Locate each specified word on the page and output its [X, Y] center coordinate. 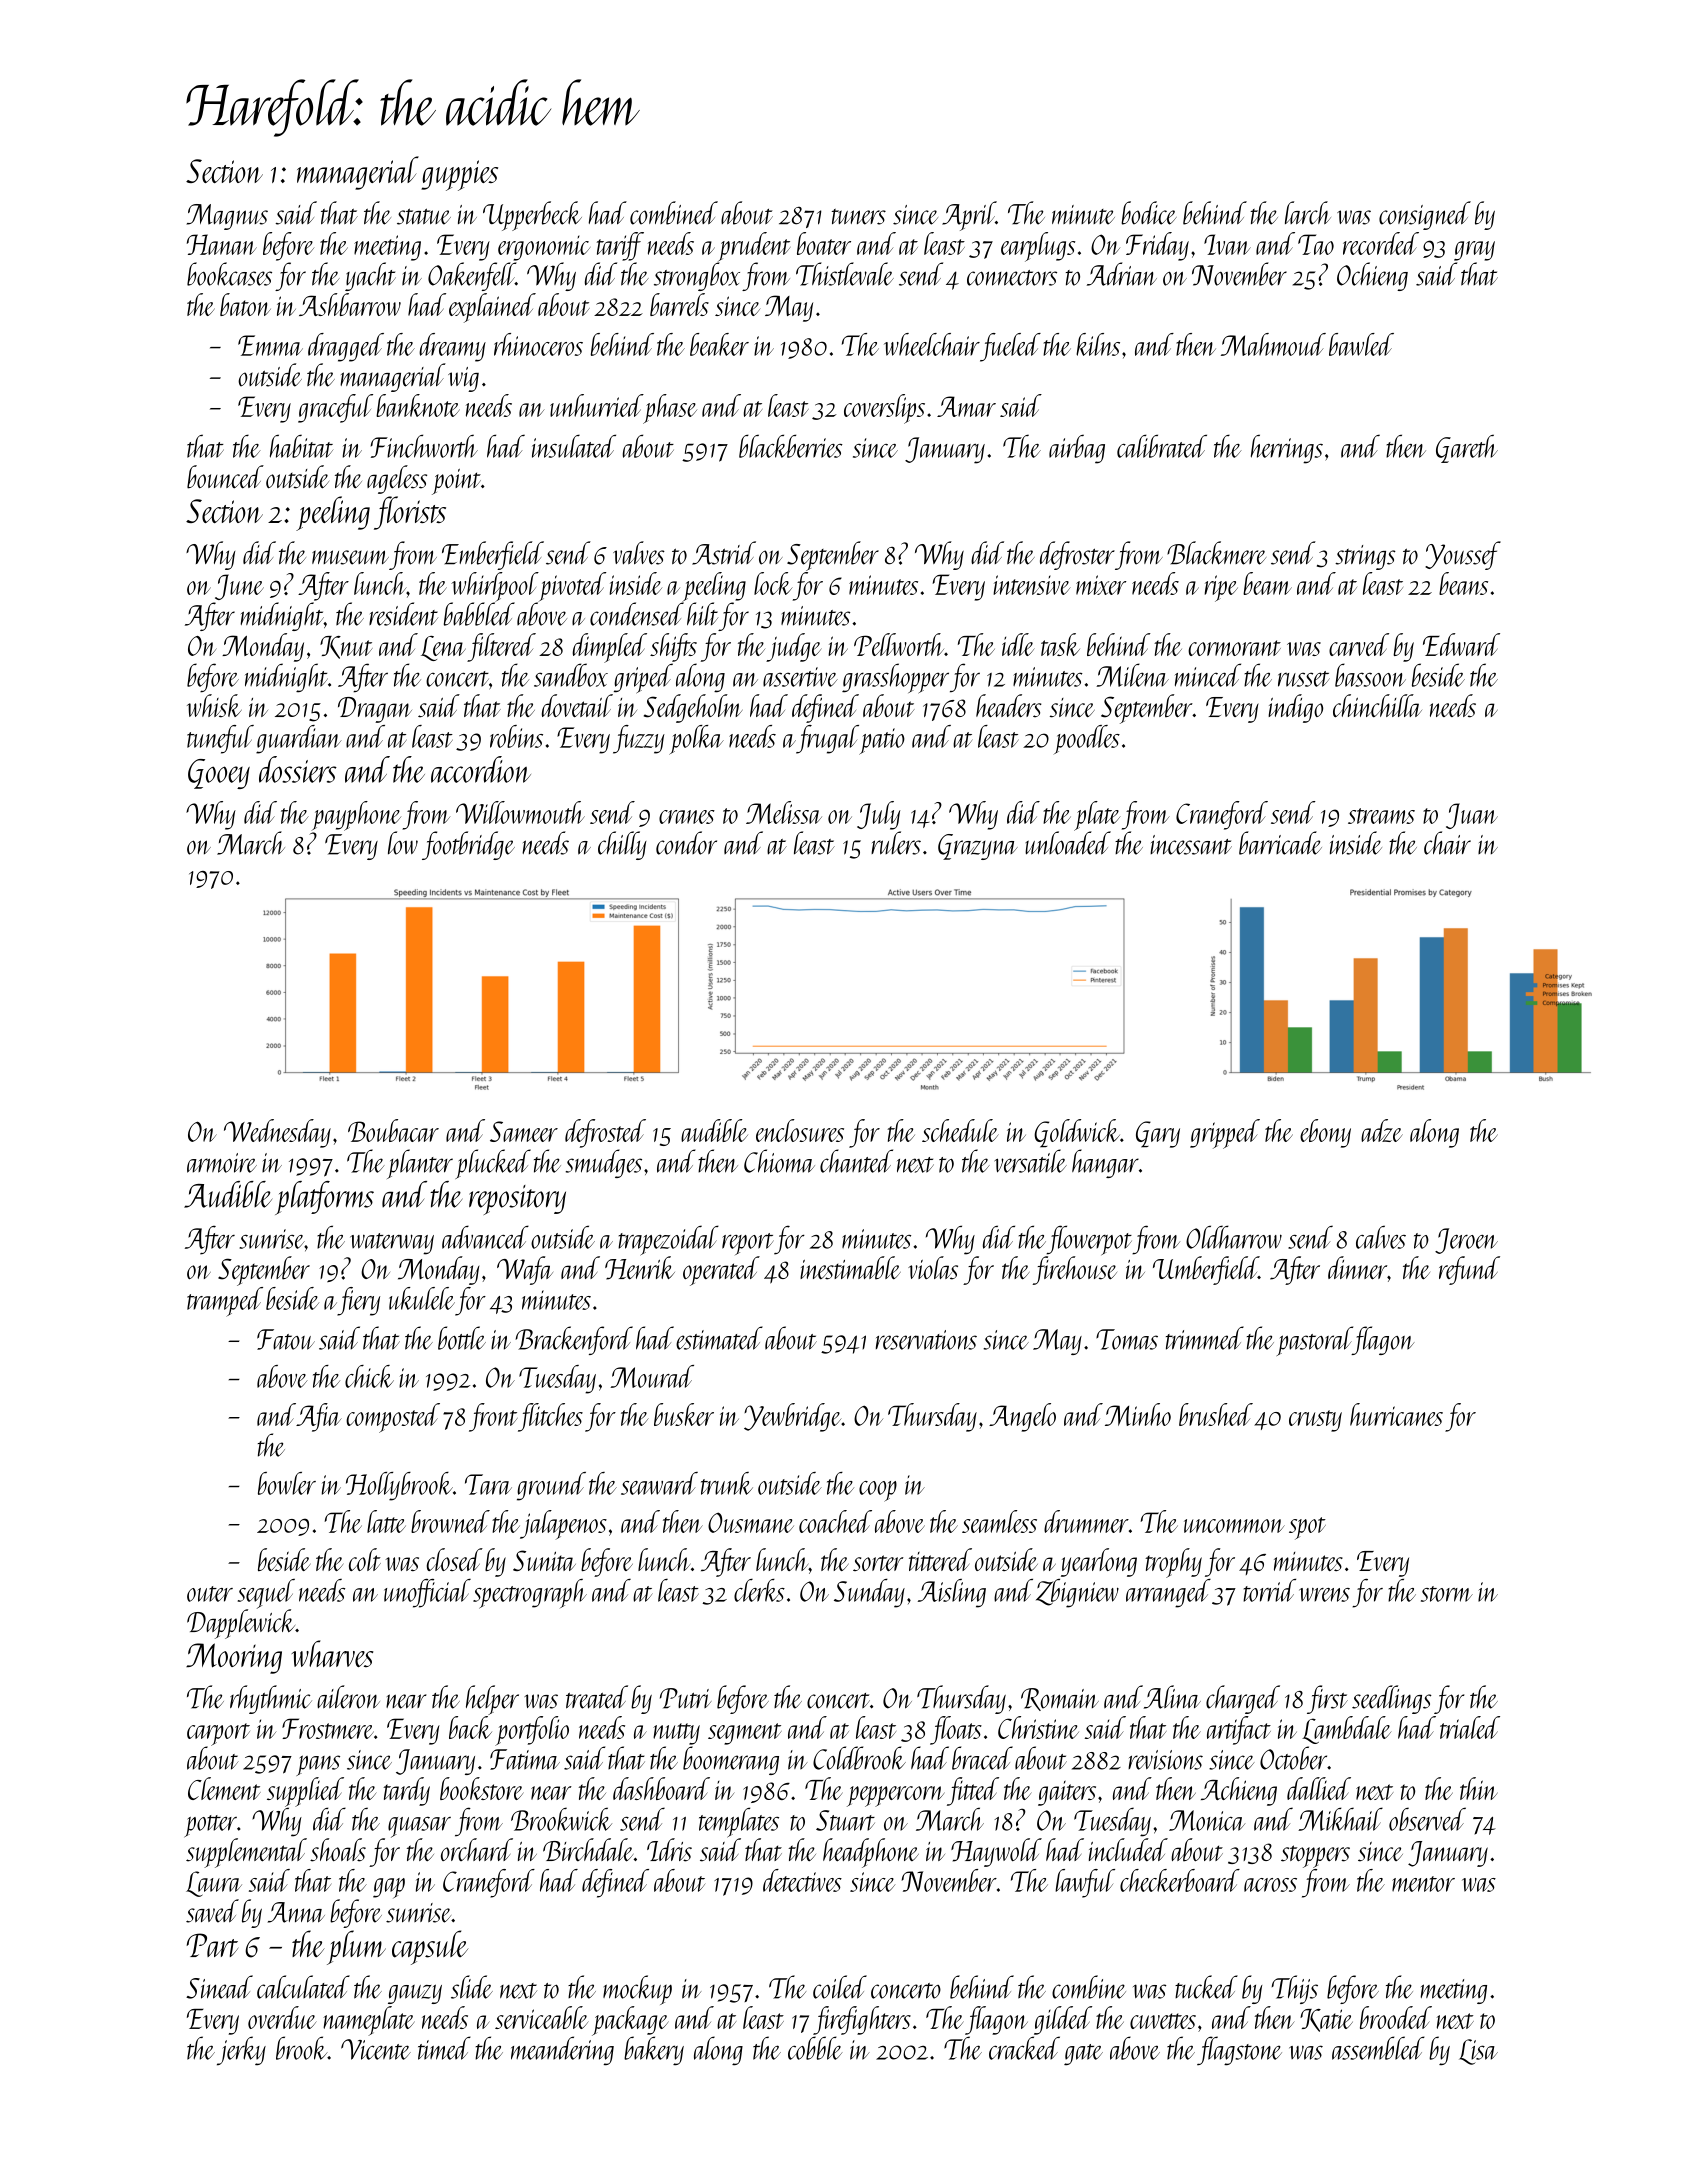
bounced [225, 477]
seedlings [1392, 1699]
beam [1267, 583]
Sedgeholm [693, 708]
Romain [1060, 1699]
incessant [1191, 845]
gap [389, 1888]
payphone [356, 816]
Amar [966, 406]
